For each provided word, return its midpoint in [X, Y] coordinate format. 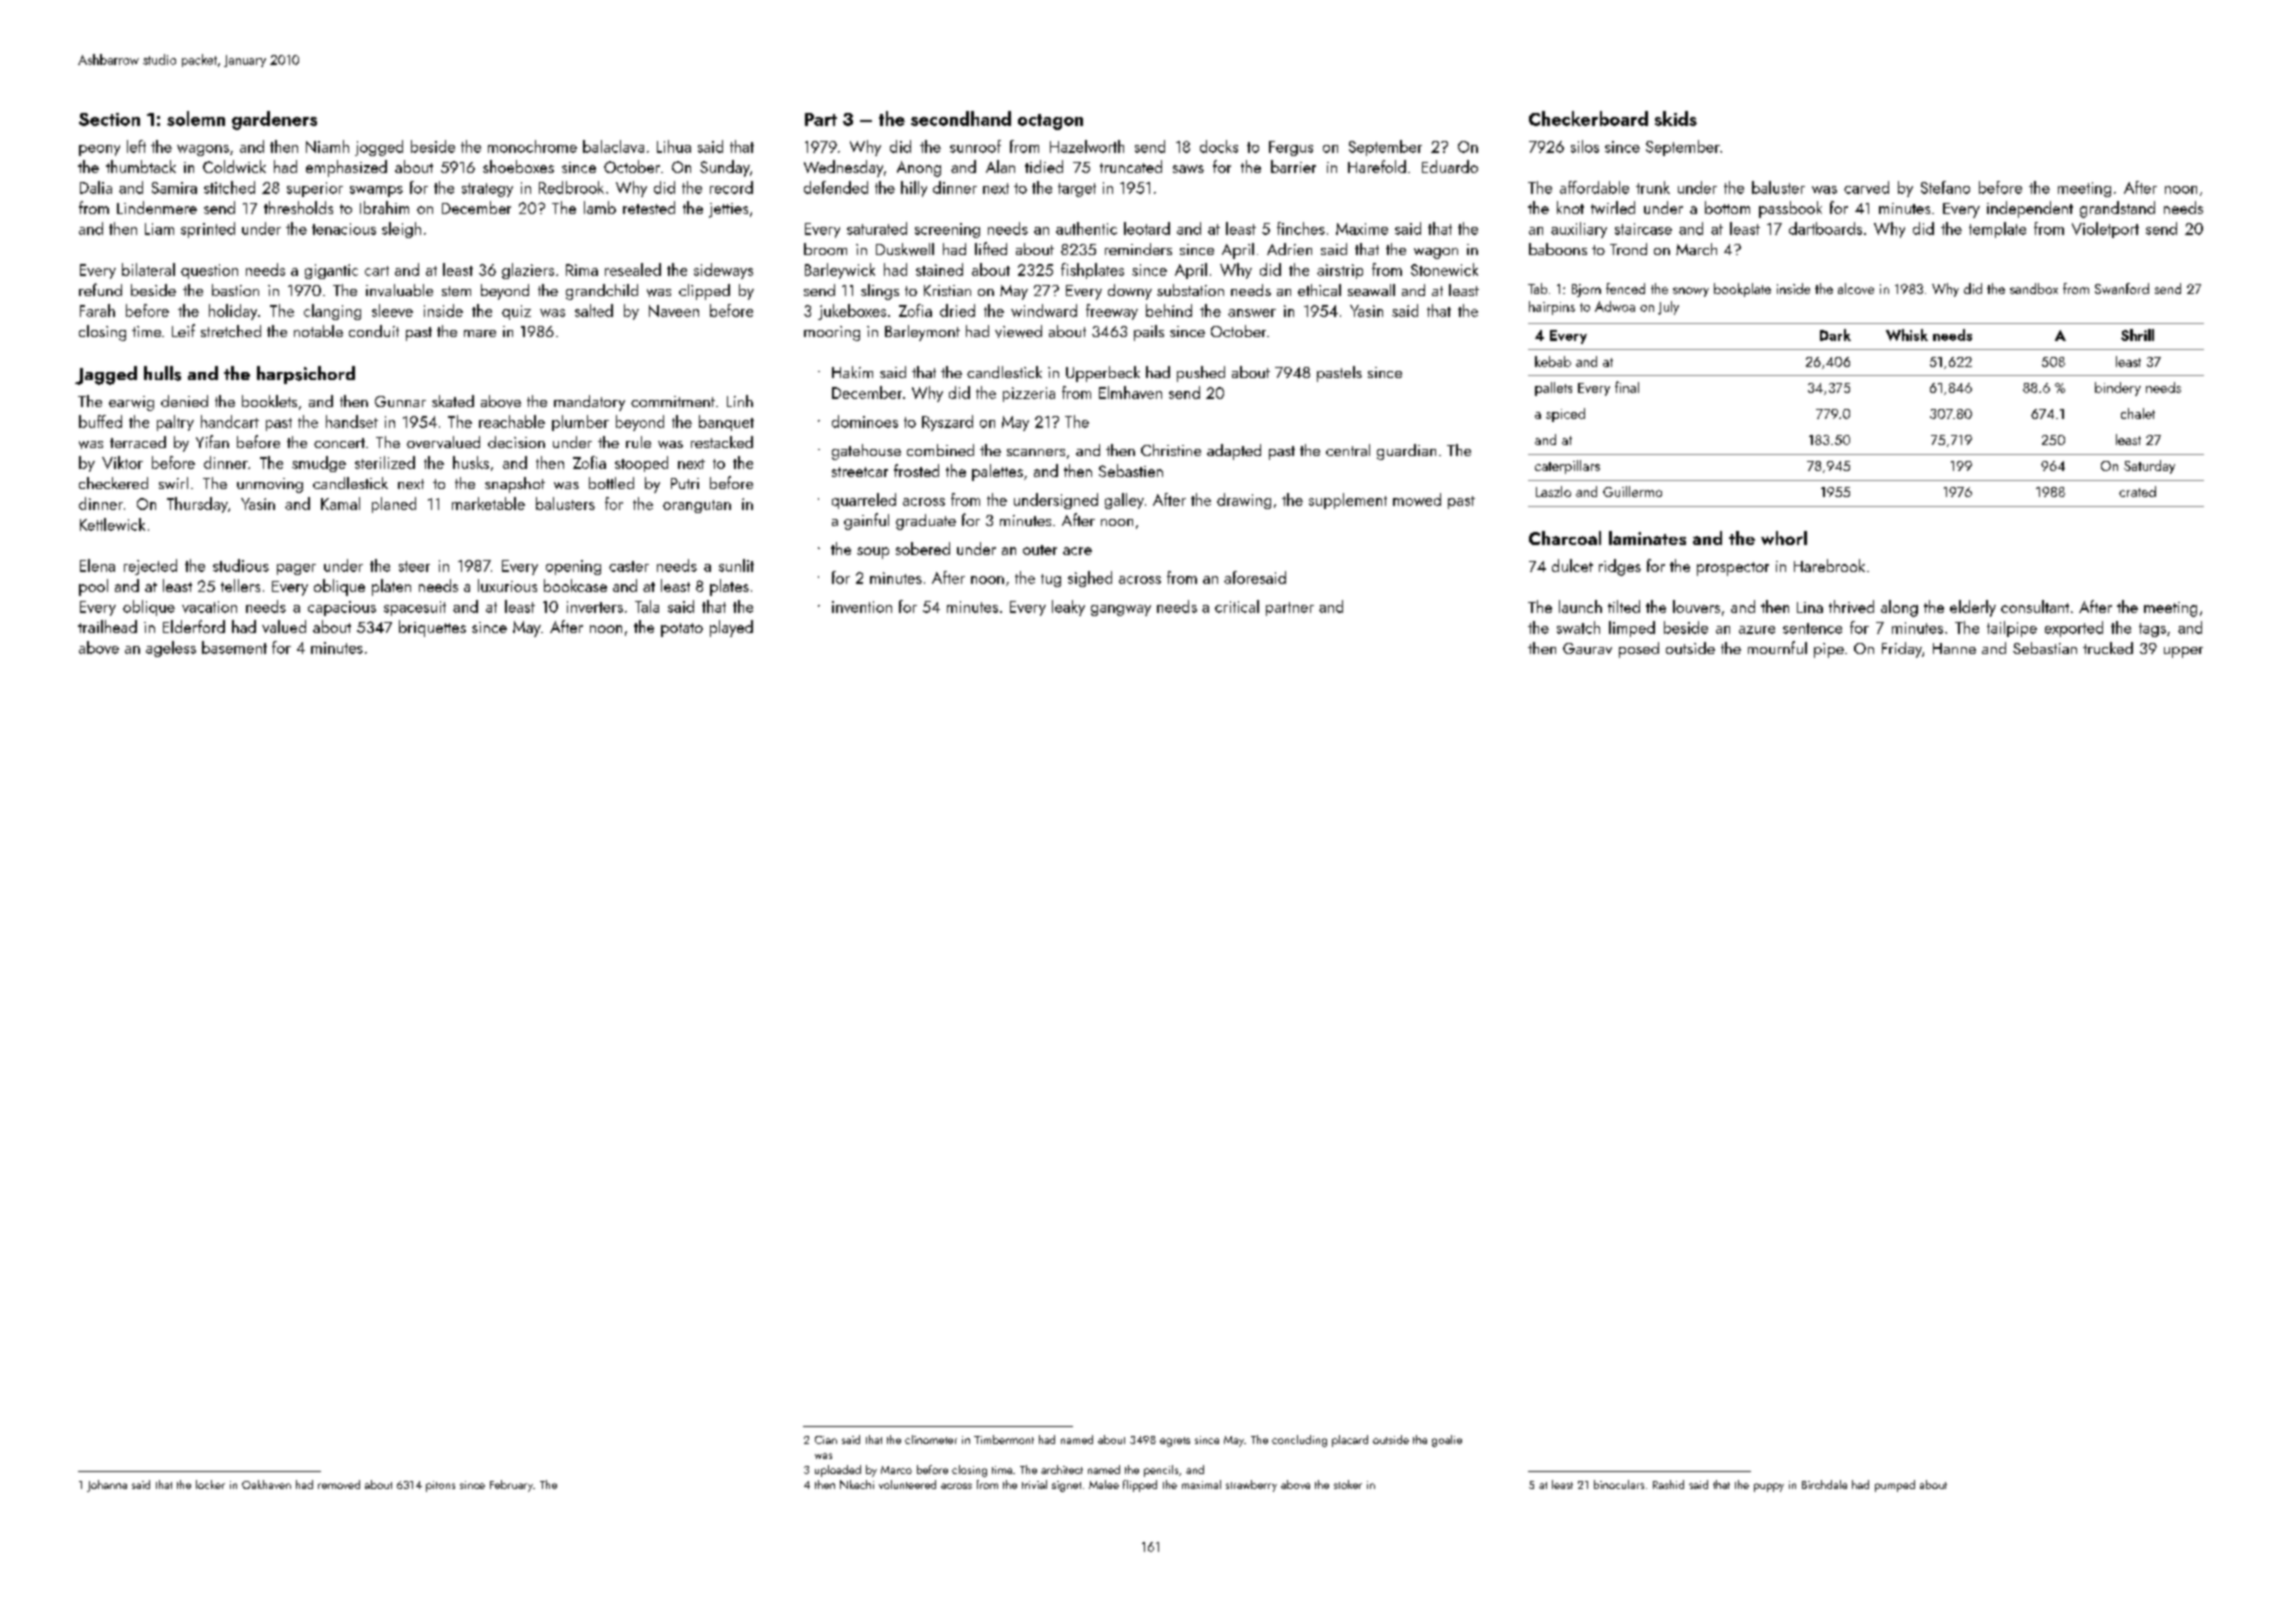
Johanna [107, 1486]
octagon [1050, 122]
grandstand [2117, 209]
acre [1077, 551]
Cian [826, 1440]
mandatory [589, 403]
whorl [1784, 538]
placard [1350, 1441]
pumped [1895, 1486]
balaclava [613, 146]
